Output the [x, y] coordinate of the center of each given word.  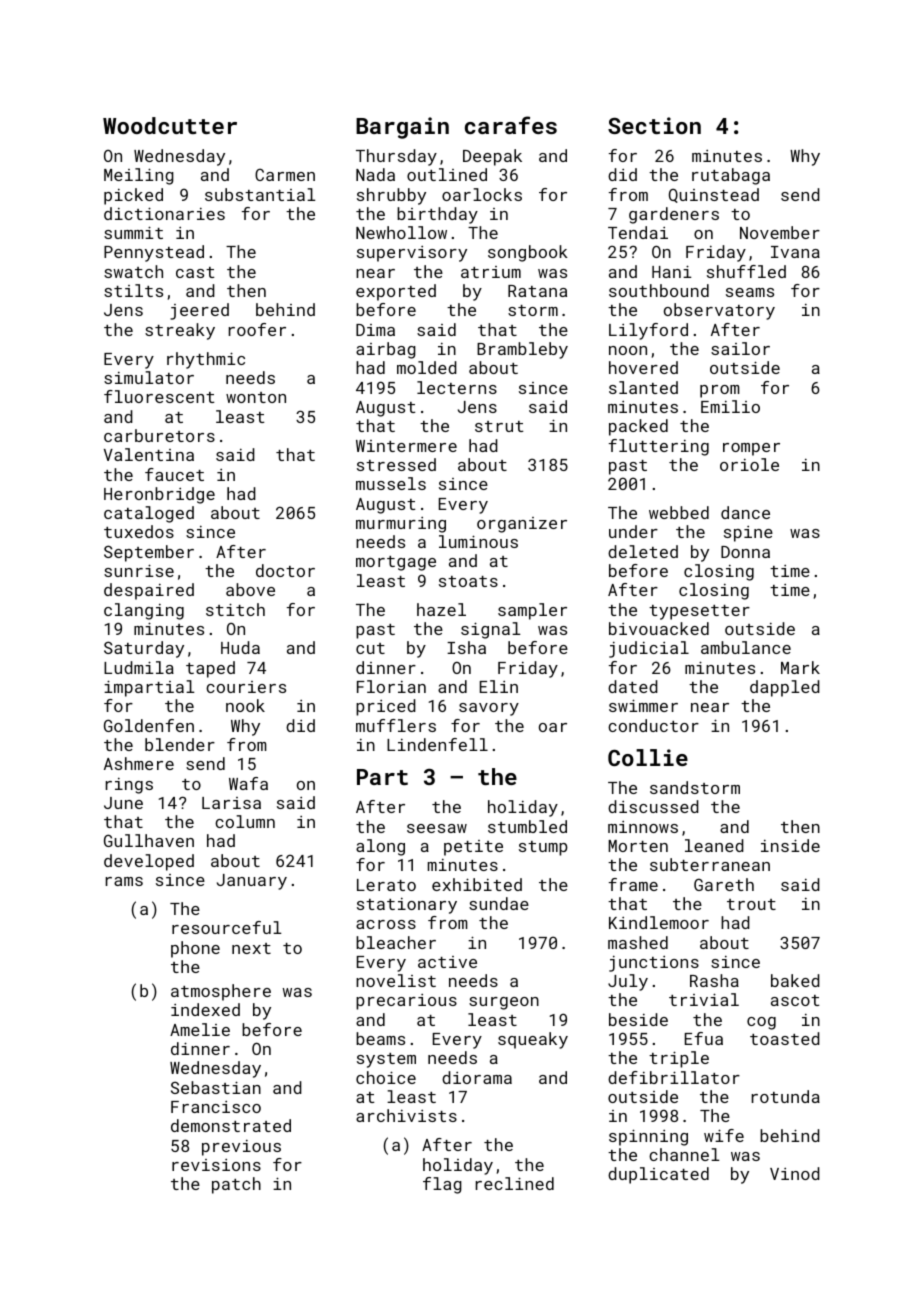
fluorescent [159, 396]
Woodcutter [170, 125]
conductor [653, 725]
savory [489, 709]
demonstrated [231, 1125]
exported [396, 292]
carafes [511, 125]
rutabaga [731, 176]
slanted [643, 387]
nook [245, 705]
